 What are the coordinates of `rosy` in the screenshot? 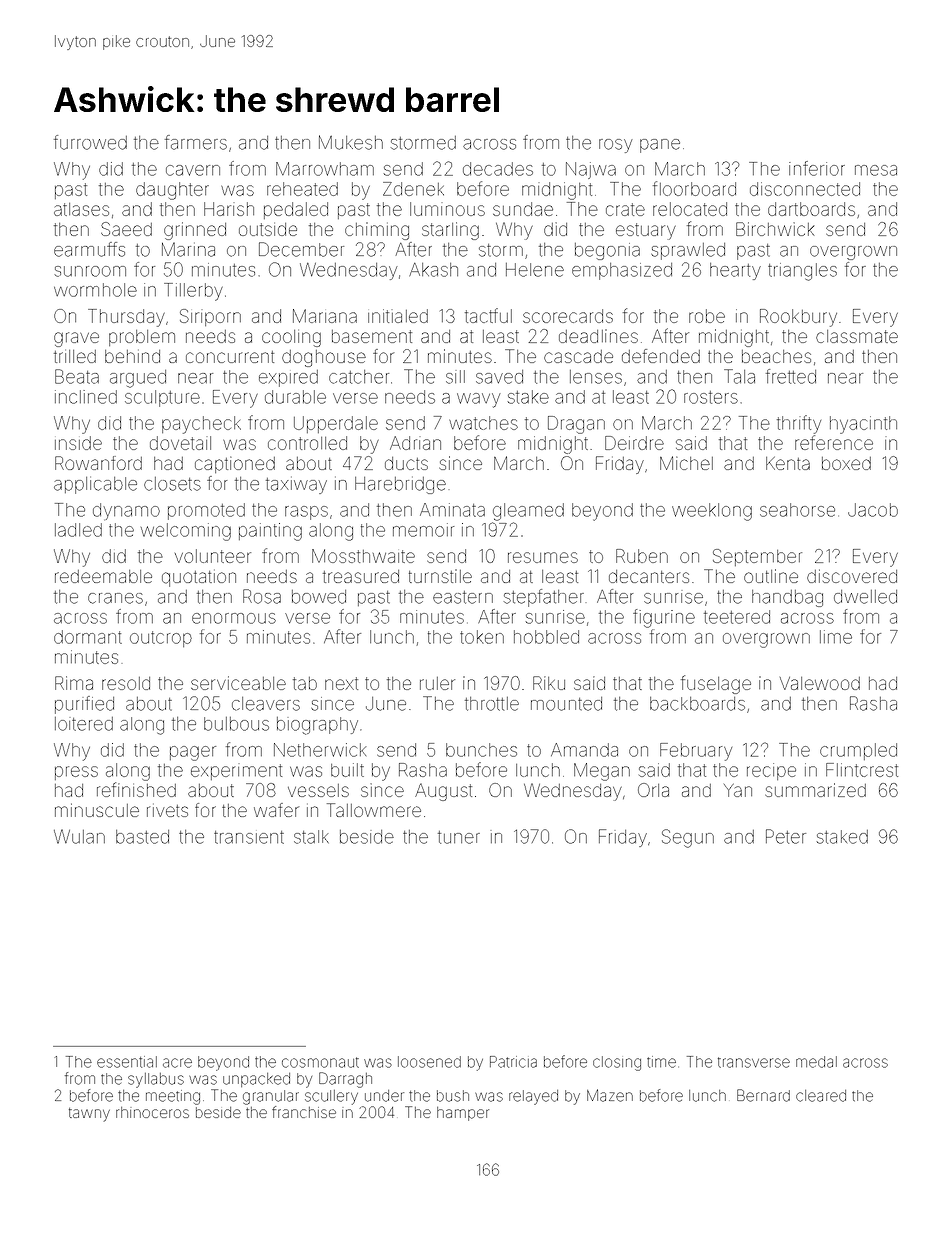 It's located at (616, 146).
